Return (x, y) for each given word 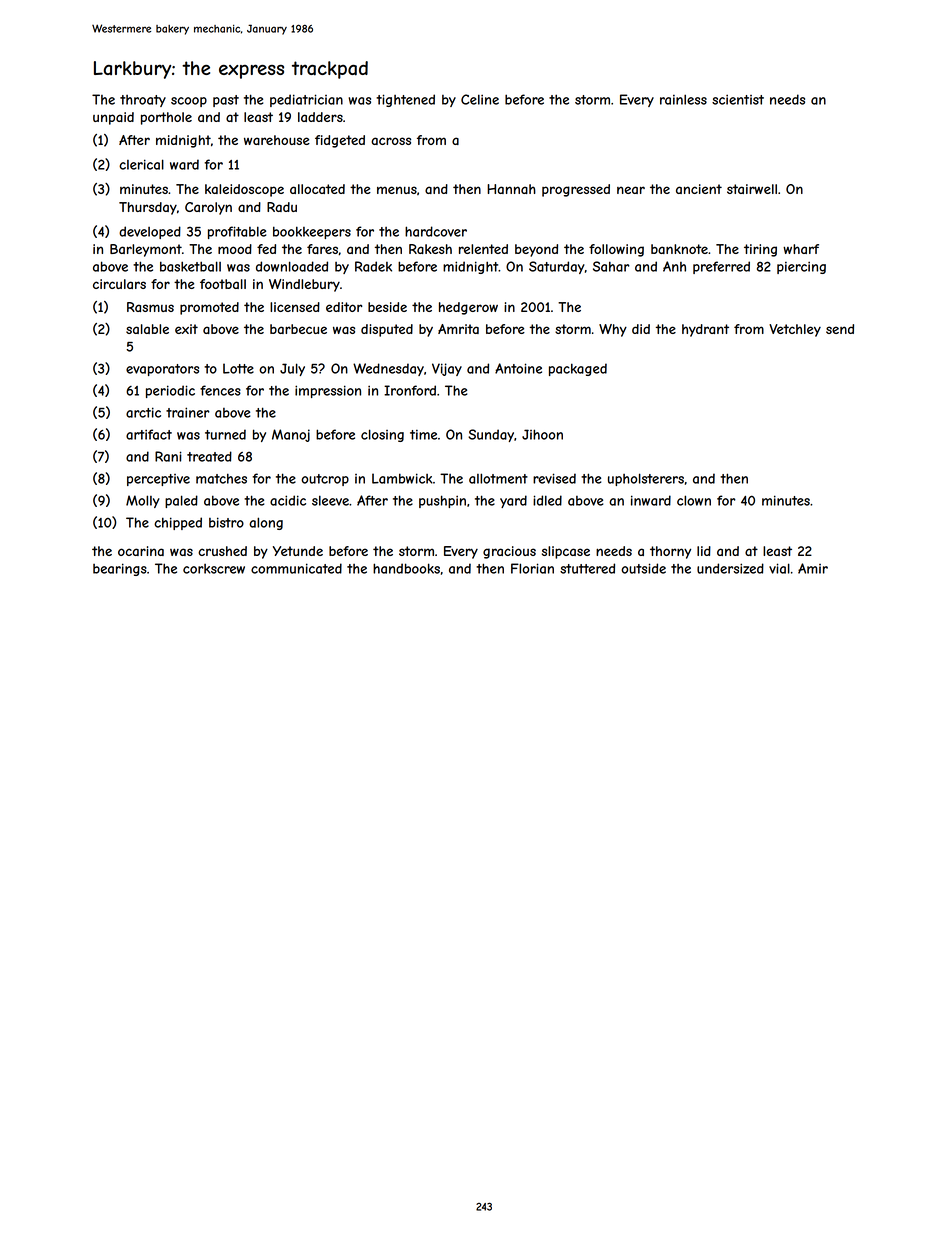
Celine (480, 99)
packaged (578, 369)
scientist (738, 100)
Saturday (557, 267)
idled (547, 500)
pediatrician (306, 100)
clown (694, 500)
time (423, 435)
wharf (801, 249)
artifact (149, 434)
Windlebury (304, 285)
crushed (222, 551)
